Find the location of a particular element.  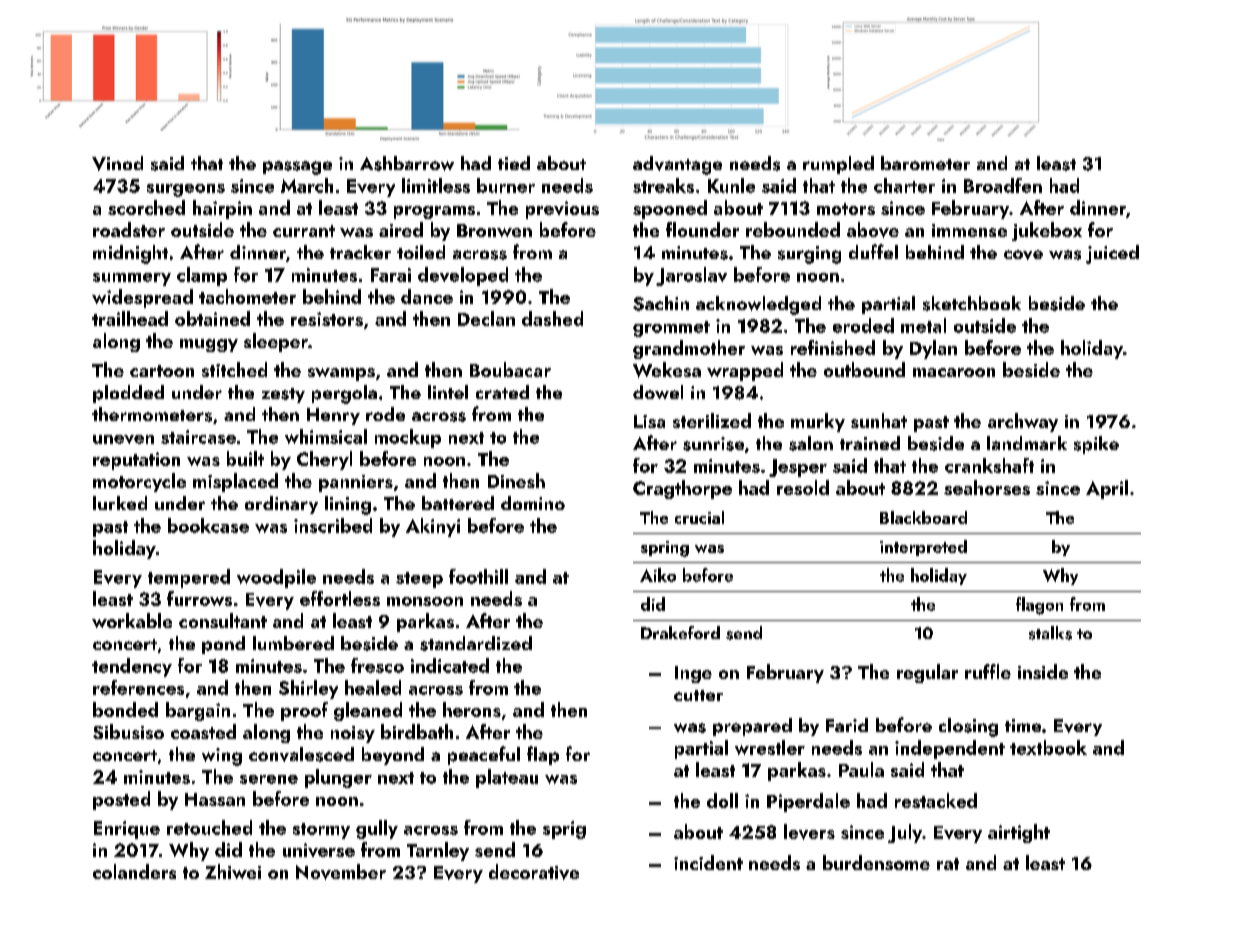

plodded is located at coordinates (128, 394).
